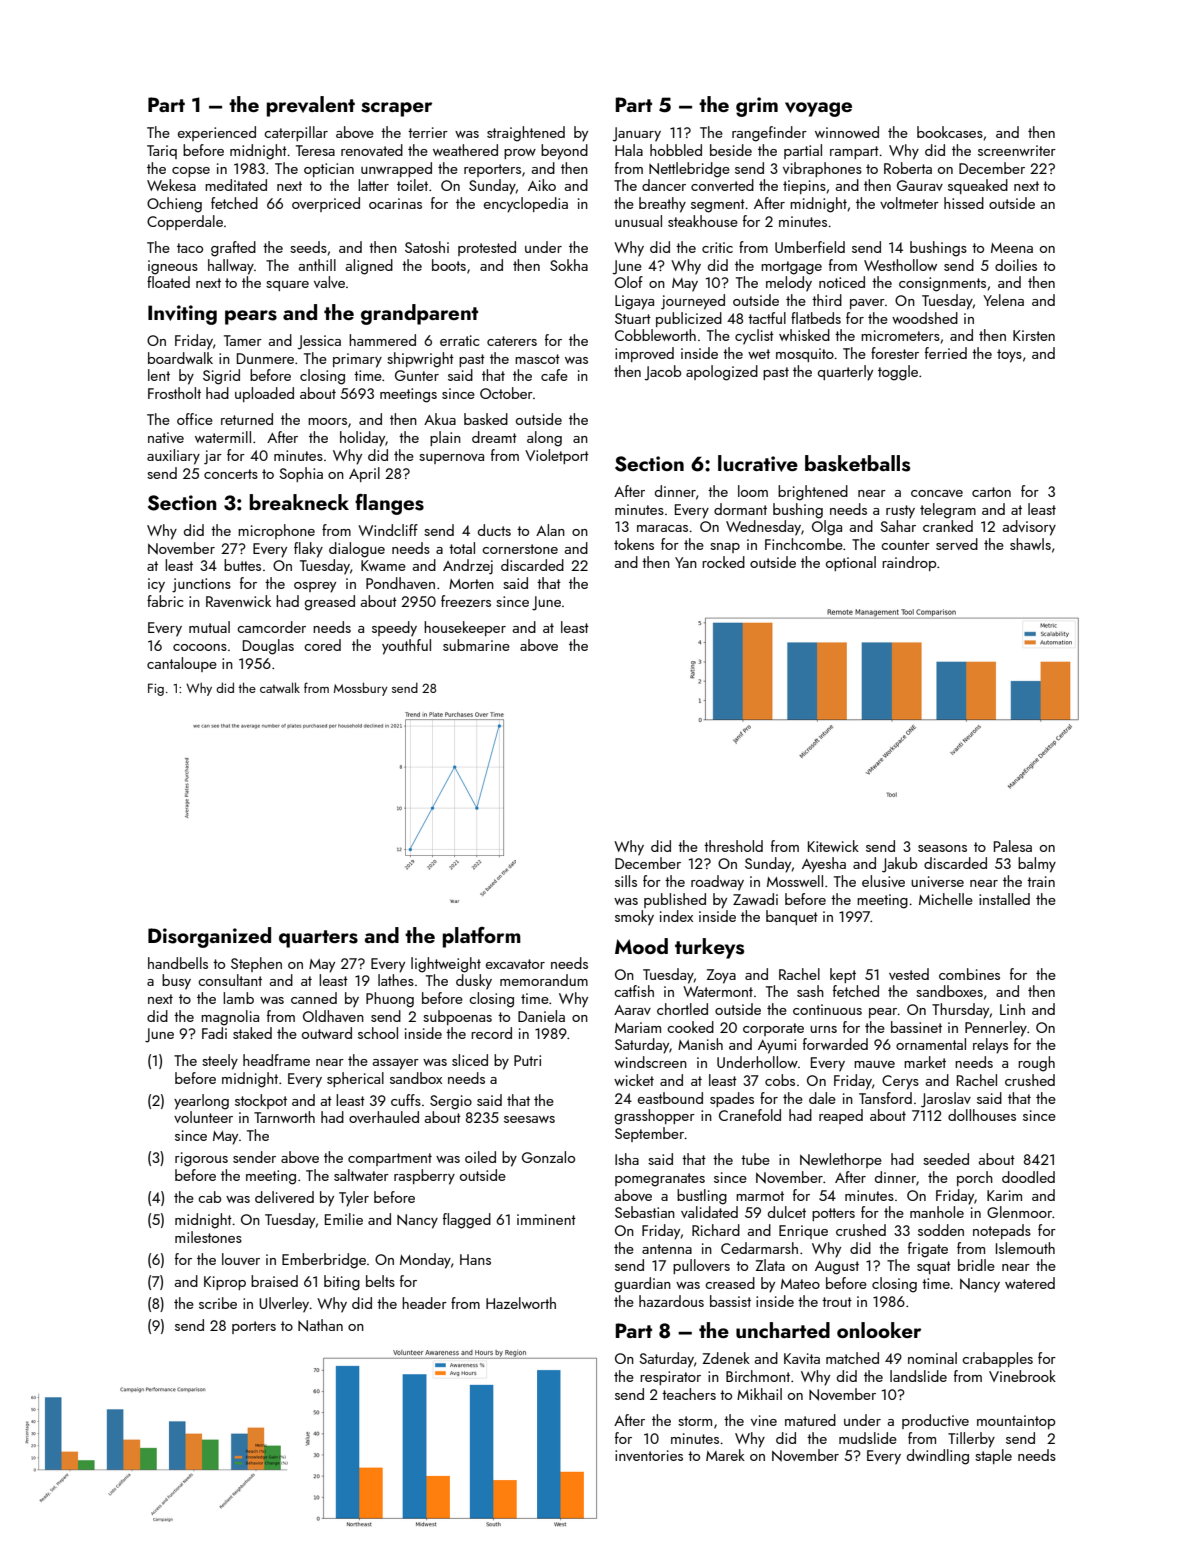 The height and width of the screenshot is (1557, 1203). Describe the element at coordinates (833, 846) in the screenshot. I see `Kitewick` at that location.
